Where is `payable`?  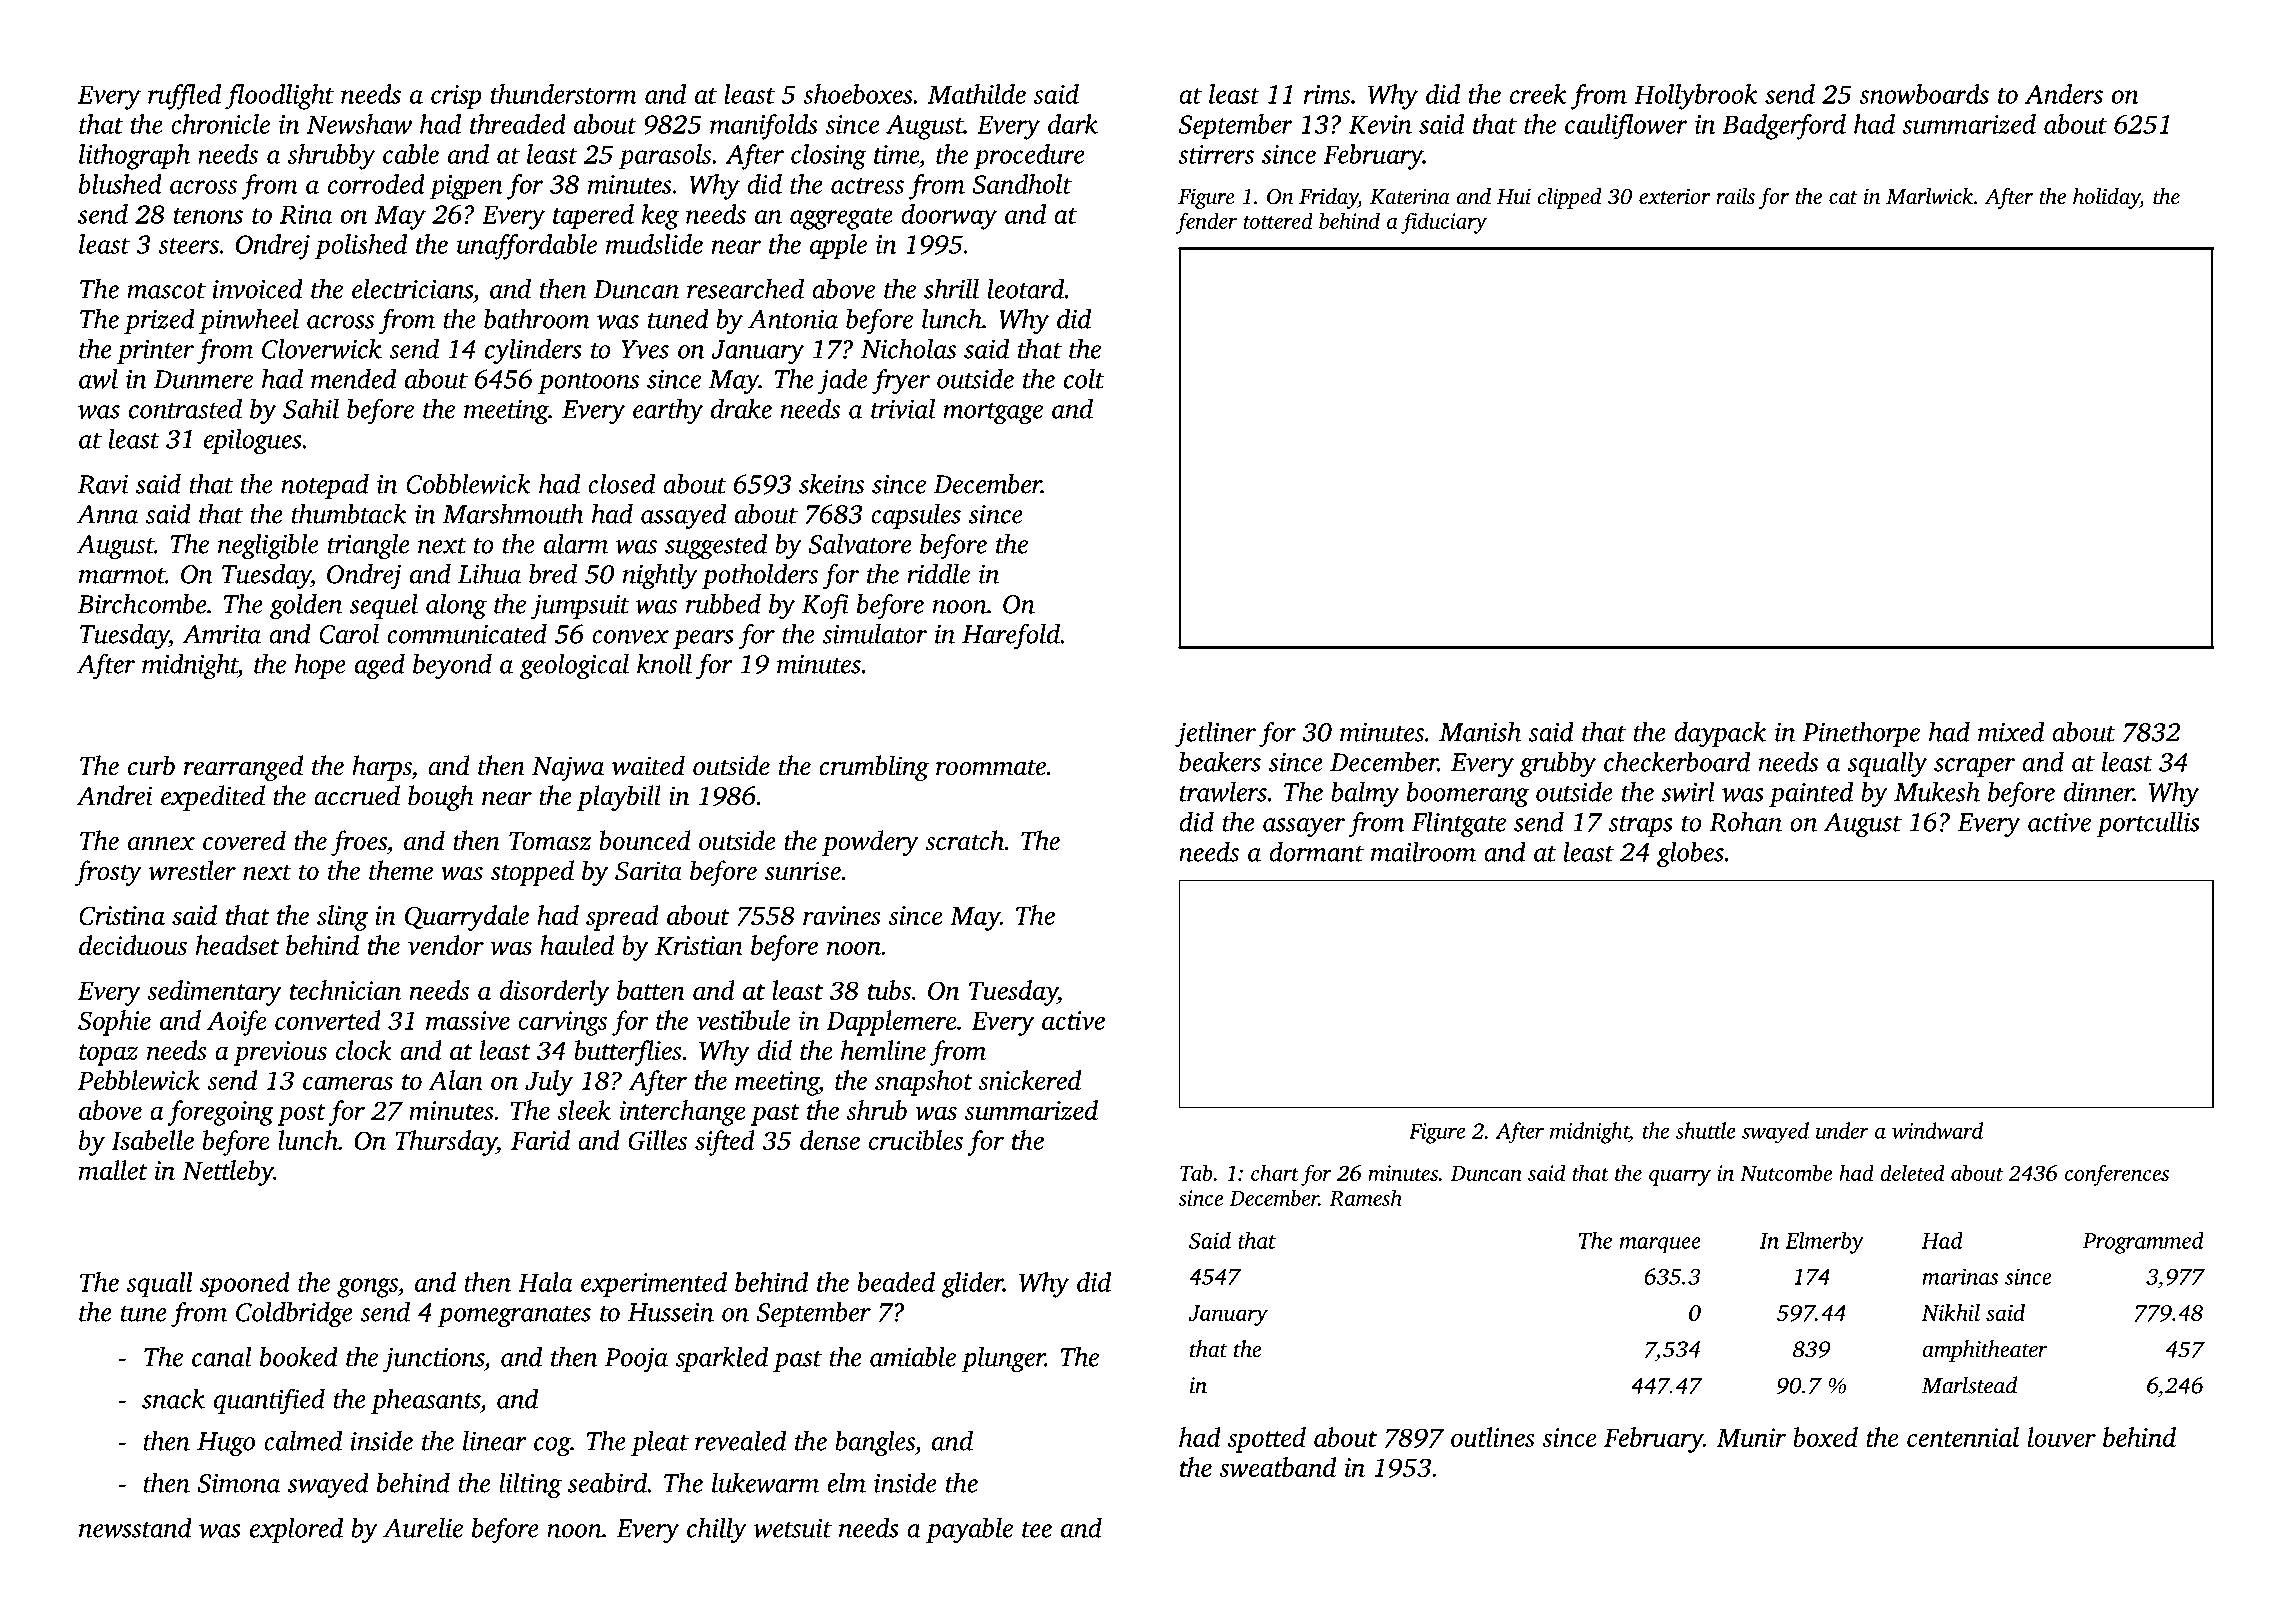 payable is located at coordinates (969, 1530).
